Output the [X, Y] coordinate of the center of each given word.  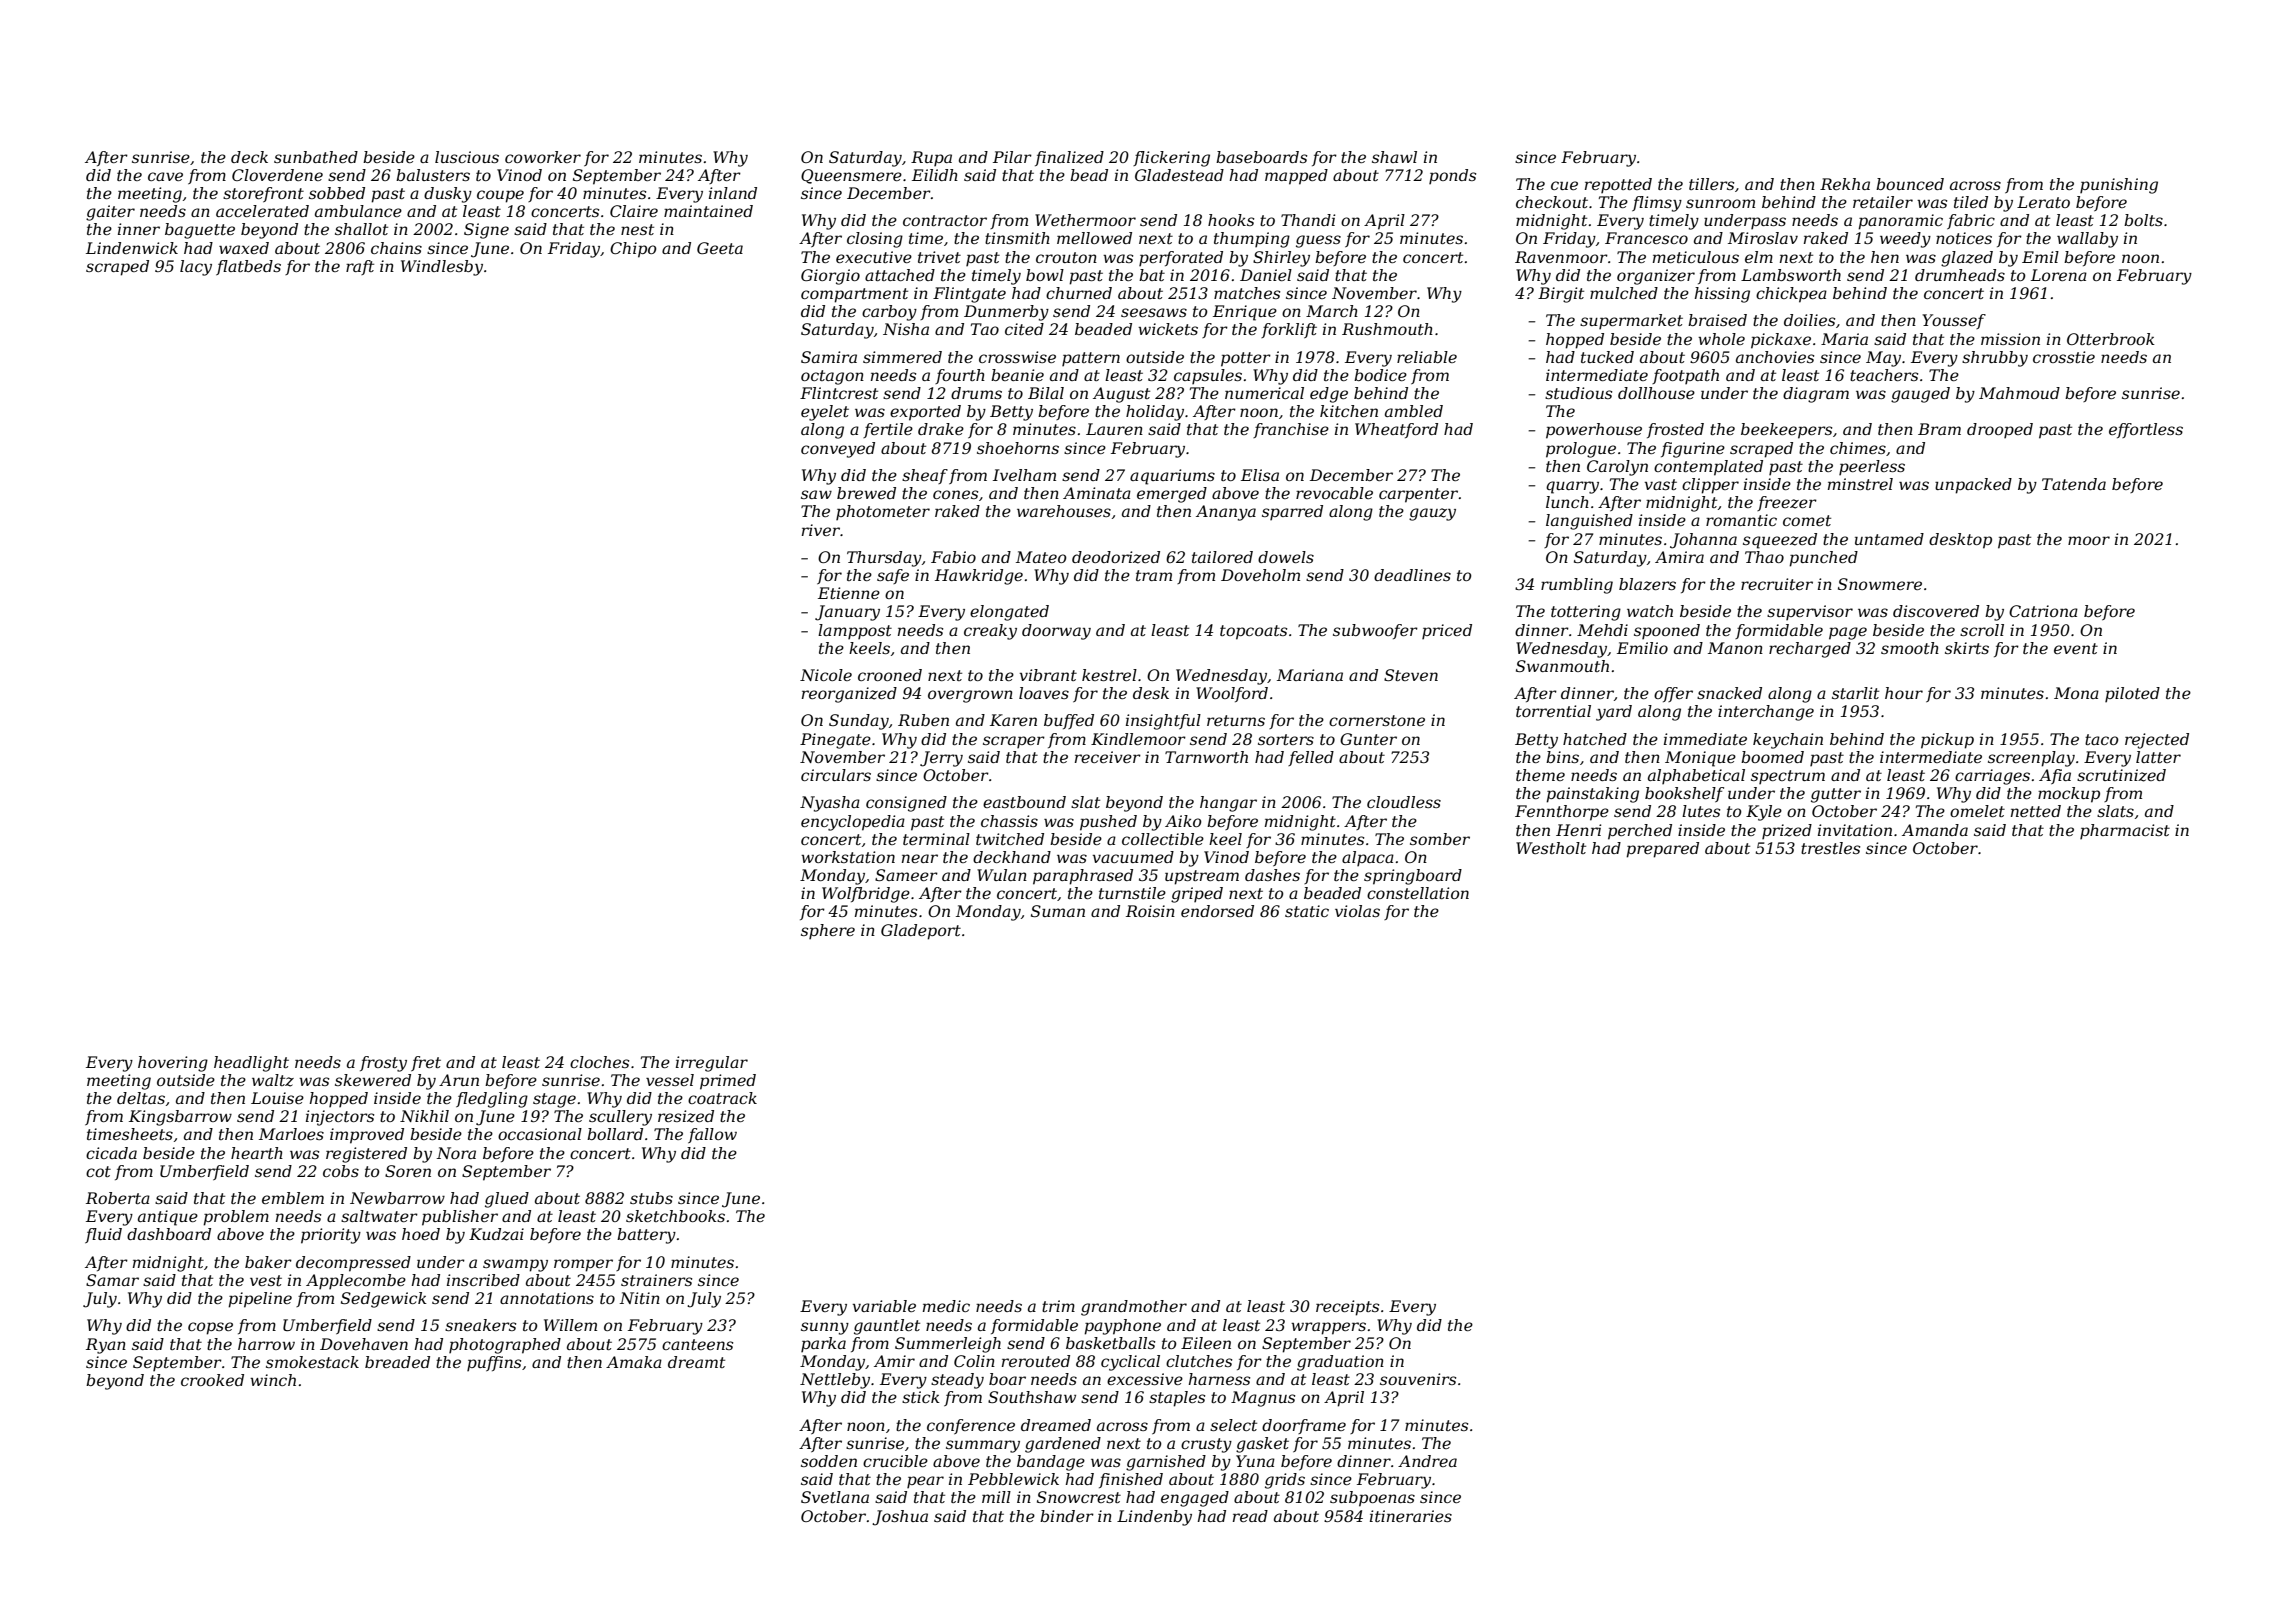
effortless [2146, 430]
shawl [1394, 157]
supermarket [1631, 321]
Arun [459, 1080]
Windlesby [442, 268]
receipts [1347, 1308]
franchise [1291, 430]
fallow [712, 1135]
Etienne [849, 593]
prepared [1662, 850]
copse [210, 1328]
